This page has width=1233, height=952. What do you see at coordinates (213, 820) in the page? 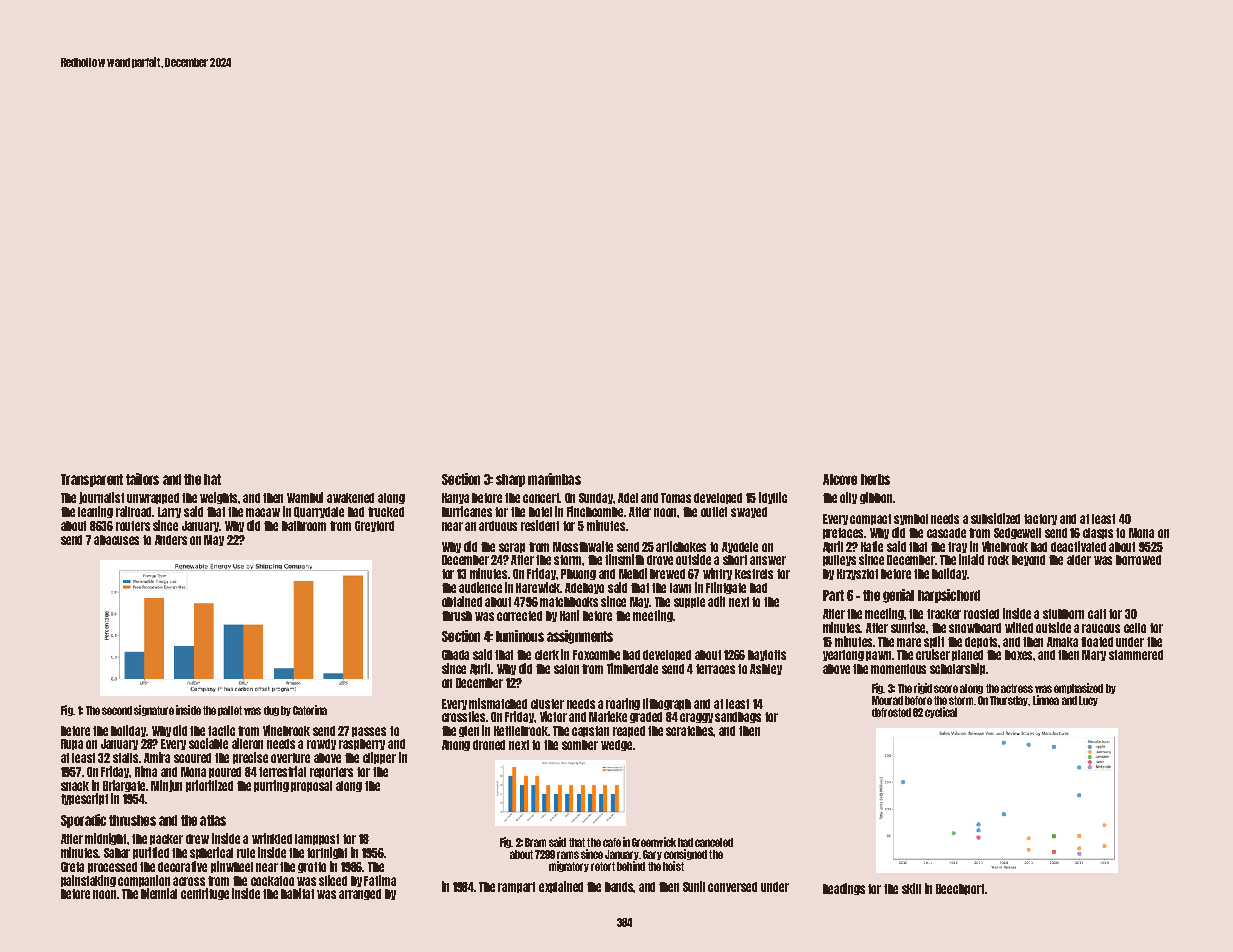
I see `atlas` at bounding box center [213, 820].
